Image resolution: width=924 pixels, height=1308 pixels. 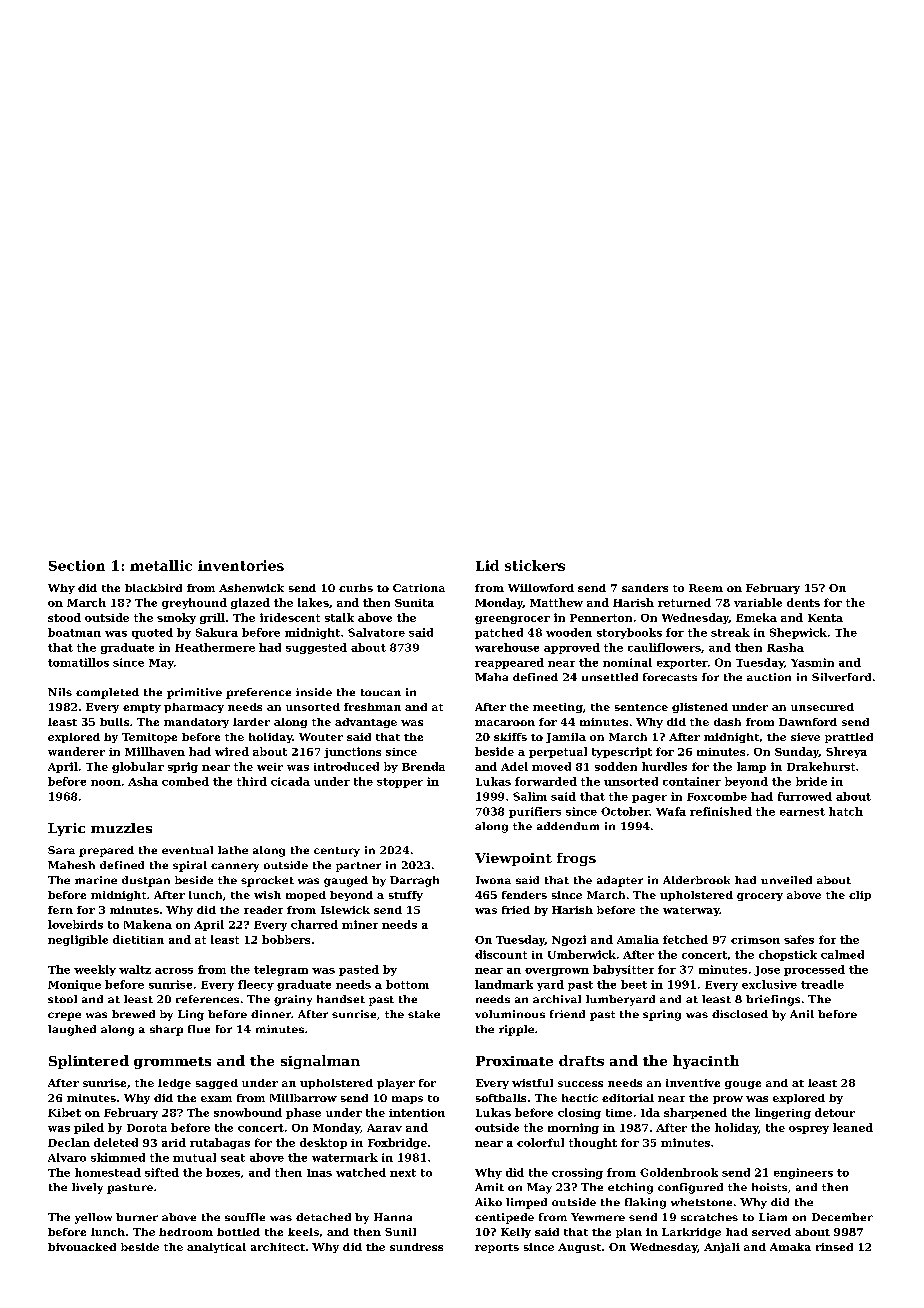 I want to click on Viewpoint, so click(x=513, y=859).
